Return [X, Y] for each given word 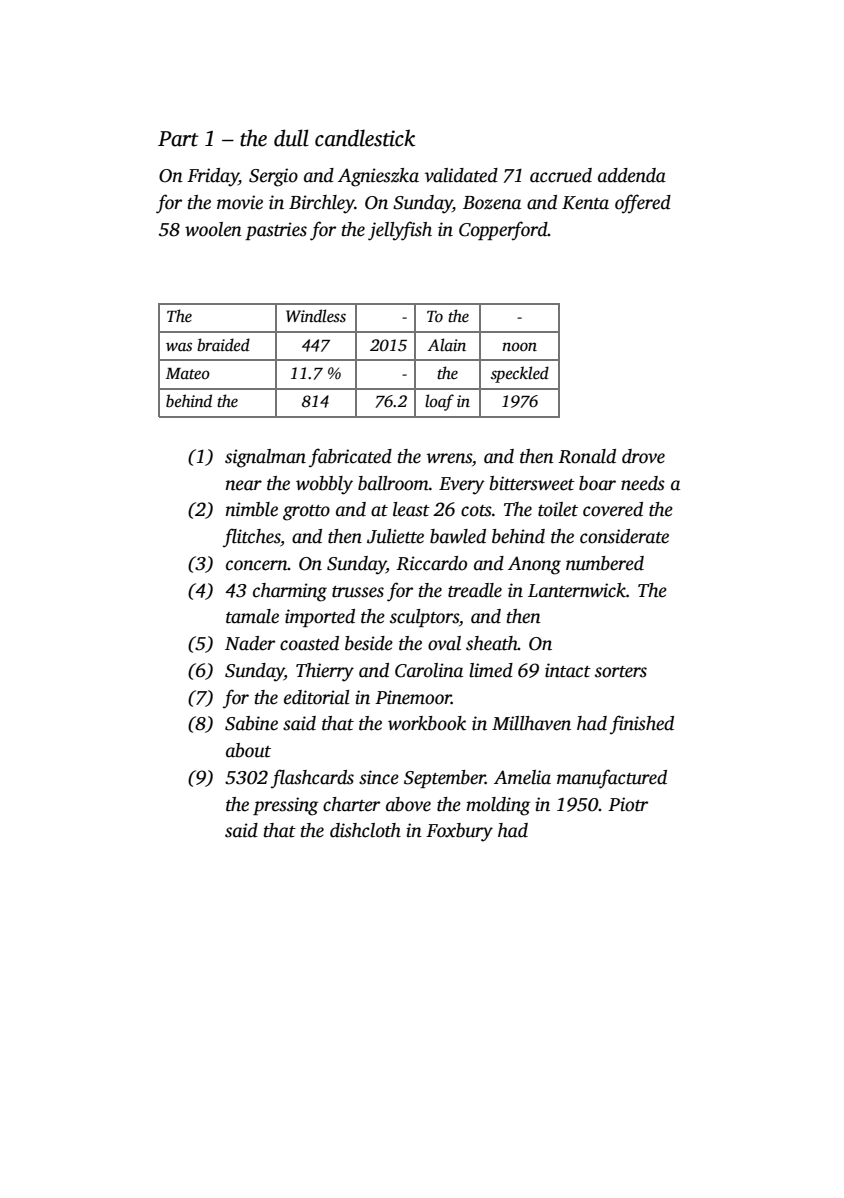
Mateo [188, 374]
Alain [447, 344]
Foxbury [459, 832]
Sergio [273, 177]
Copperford [503, 231]
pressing [285, 806]
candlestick [365, 138]
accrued [561, 175]
